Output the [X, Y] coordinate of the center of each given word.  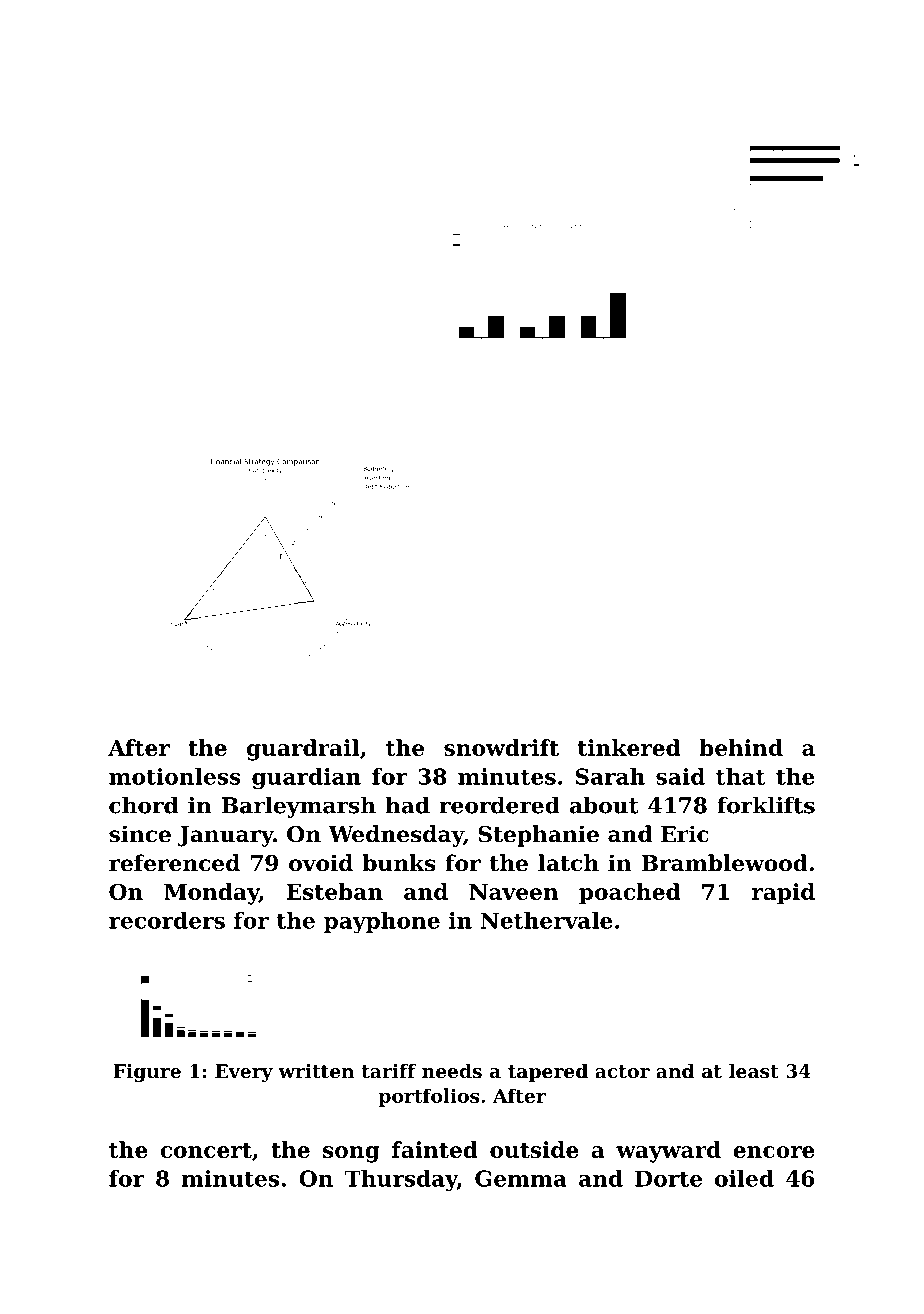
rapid [783, 894]
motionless [175, 776]
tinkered [629, 747]
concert [206, 1150]
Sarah [610, 776]
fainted [435, 1149]
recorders [167, 920]
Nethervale [546, 920]
